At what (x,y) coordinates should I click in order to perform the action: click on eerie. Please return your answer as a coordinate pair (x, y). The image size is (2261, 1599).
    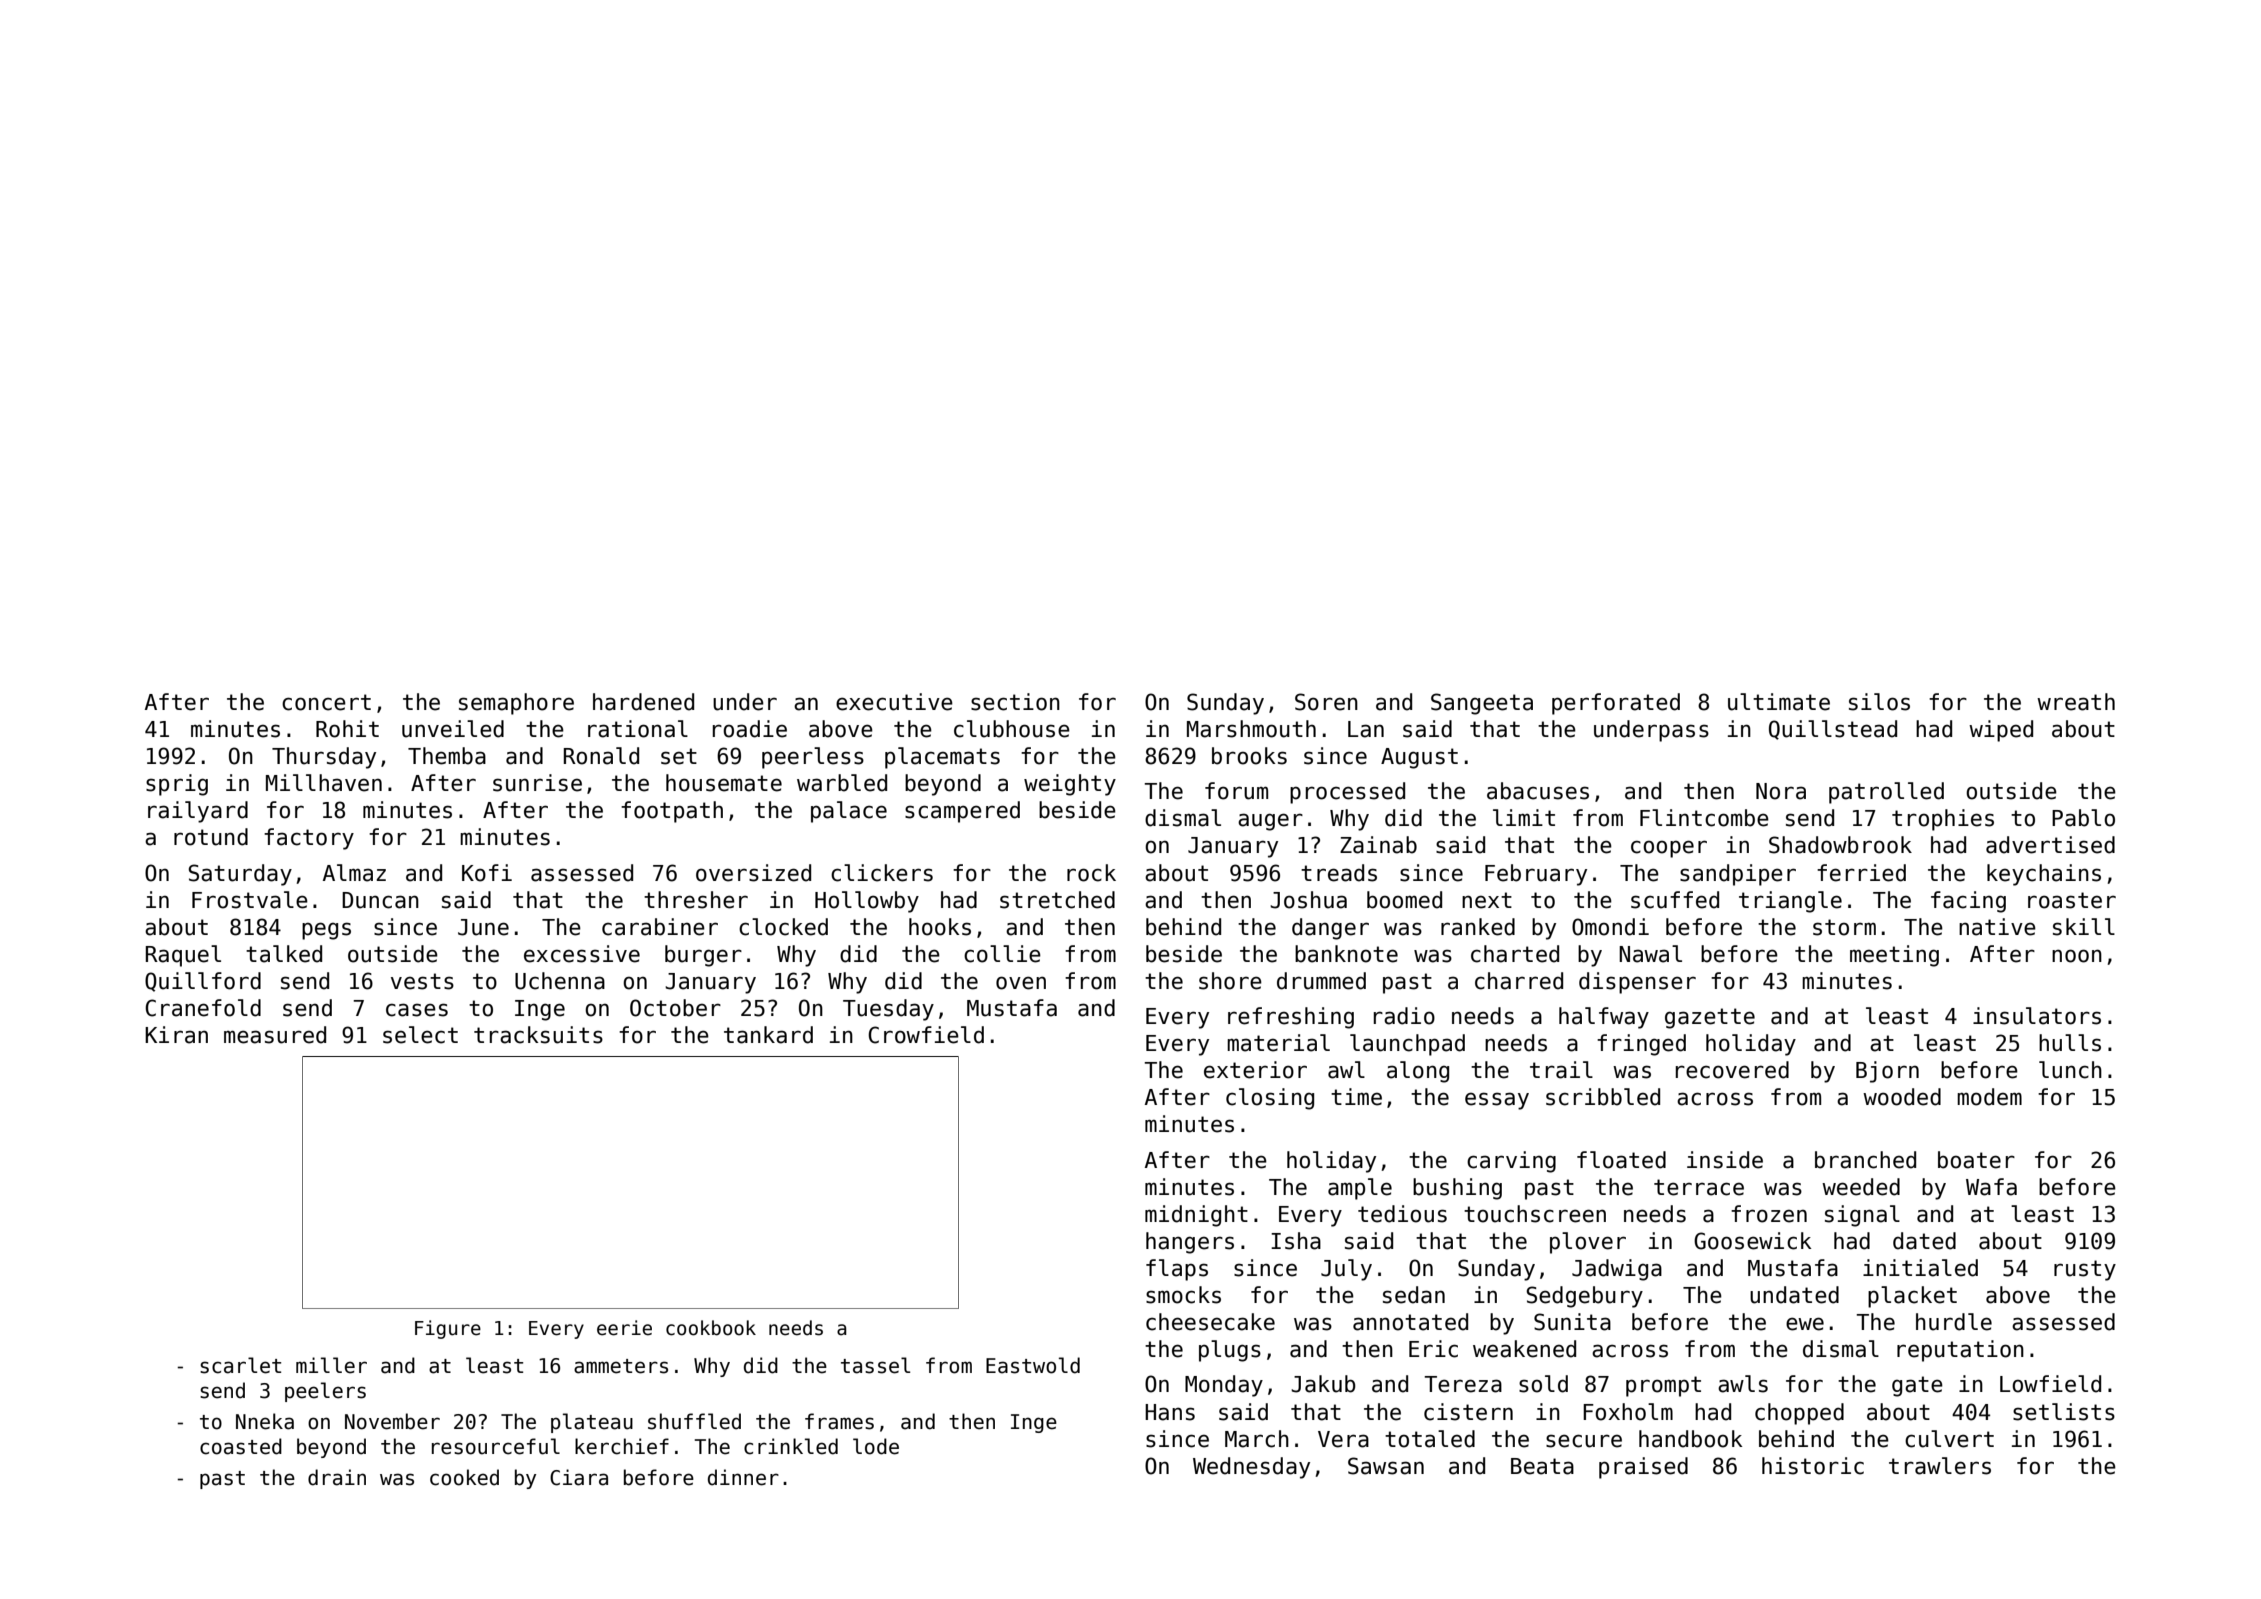
    Looking at the image, I should click on (624, 1328).
